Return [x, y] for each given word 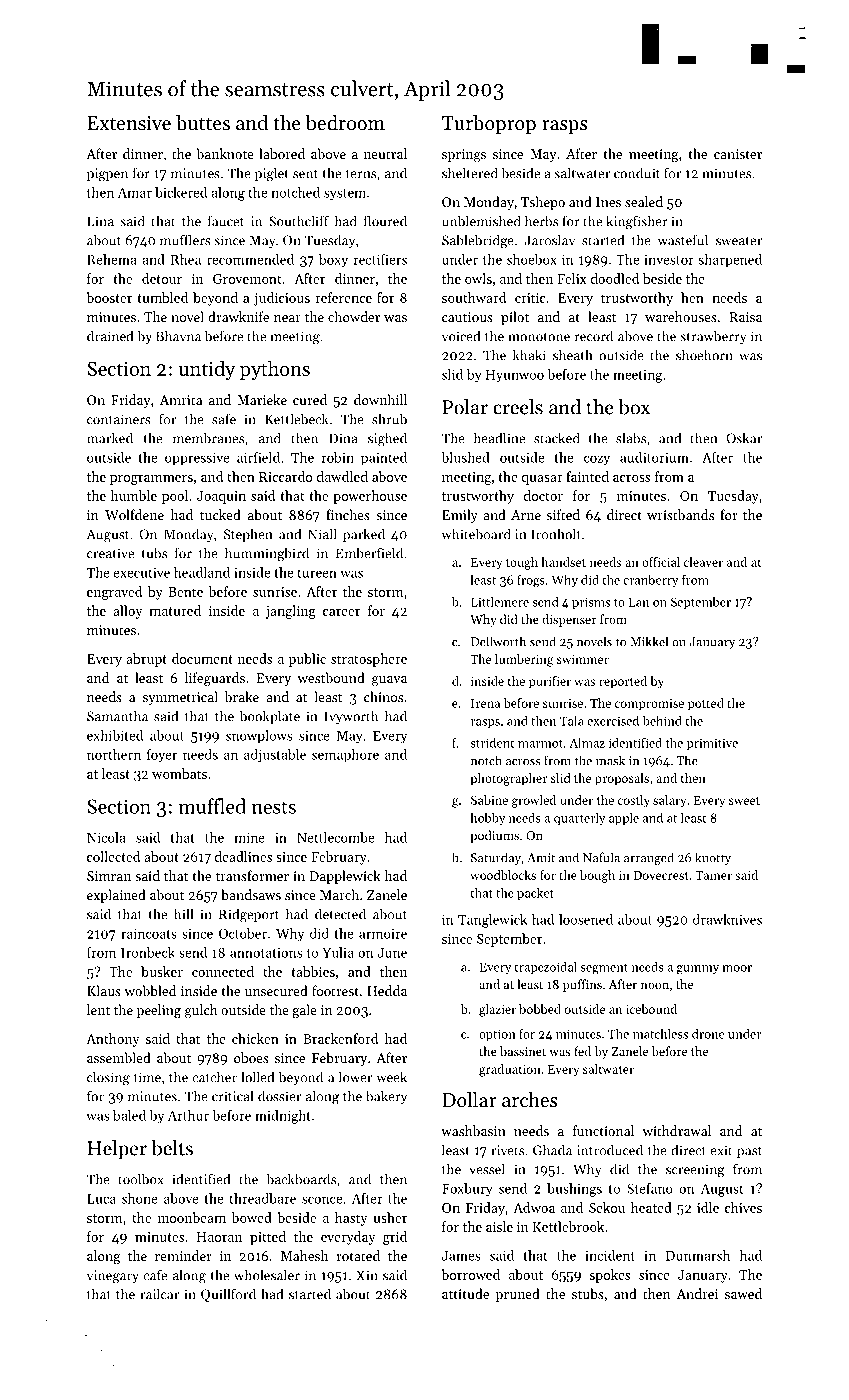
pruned [518, 1295]
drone [708, 1034]
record [594, 336]
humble [134, 495]
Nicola [106, 837]
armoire [383, 934]
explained [116, 896]
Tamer [713, 875]
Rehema [112, 259]
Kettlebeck [297, 419]
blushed [465, 457]
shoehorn [704, 355]
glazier [497, 1010]
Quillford [228, 1295]
